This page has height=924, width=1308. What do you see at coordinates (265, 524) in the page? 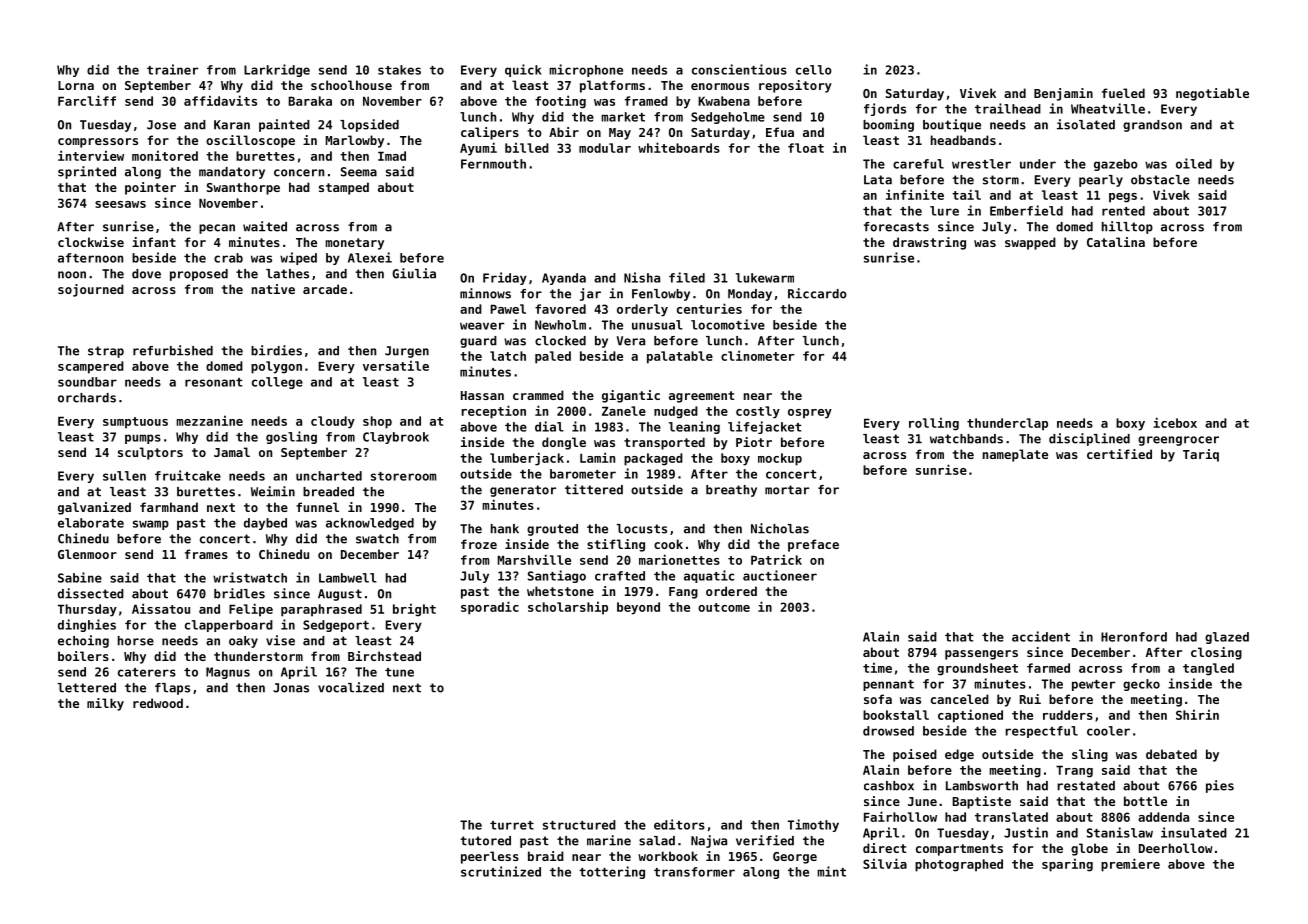
I see `daybed` at bounding box center [265, 524].
